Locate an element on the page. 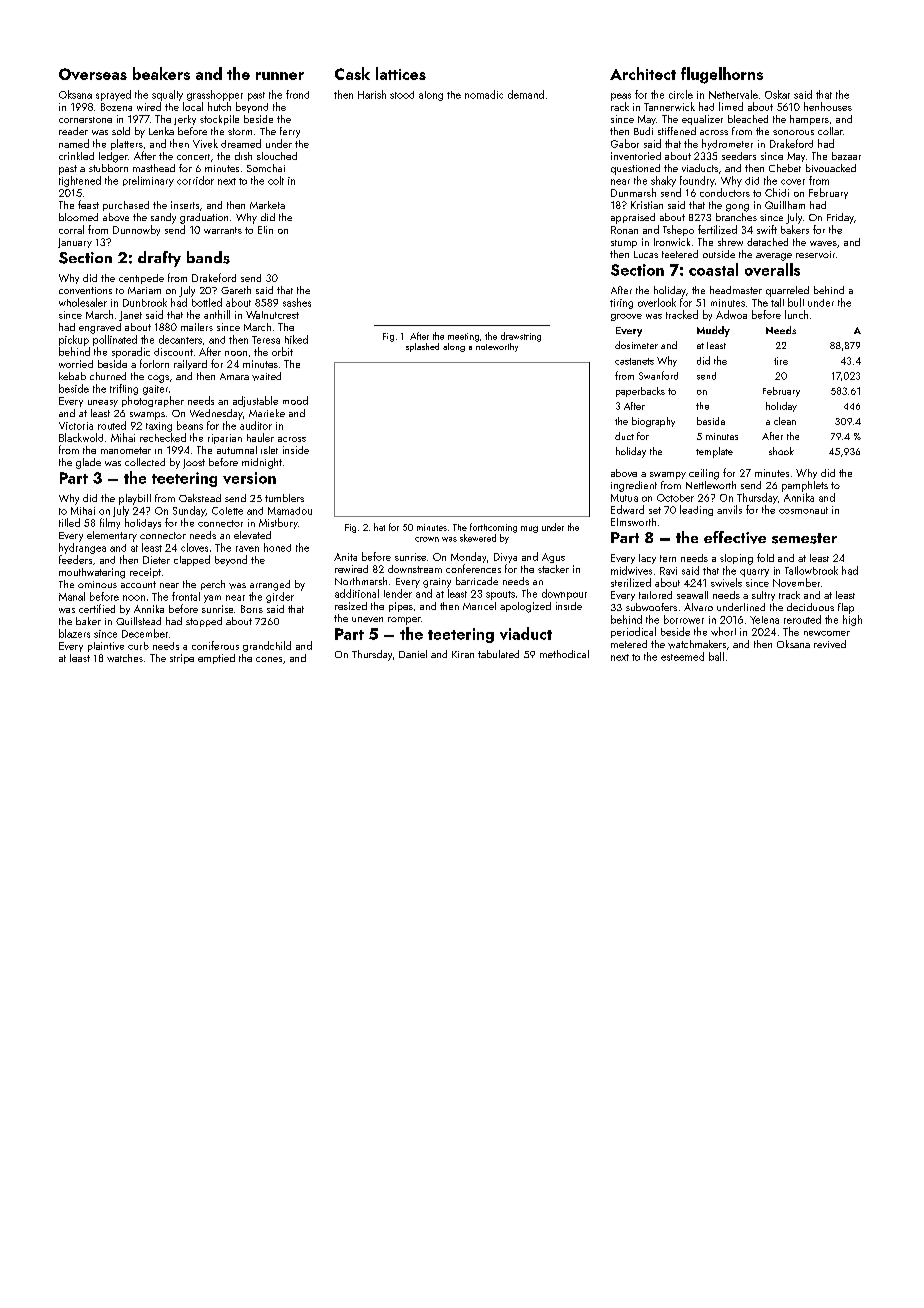 This page has width=924, height=1308. lattices is located at coordinates (401, 73).
